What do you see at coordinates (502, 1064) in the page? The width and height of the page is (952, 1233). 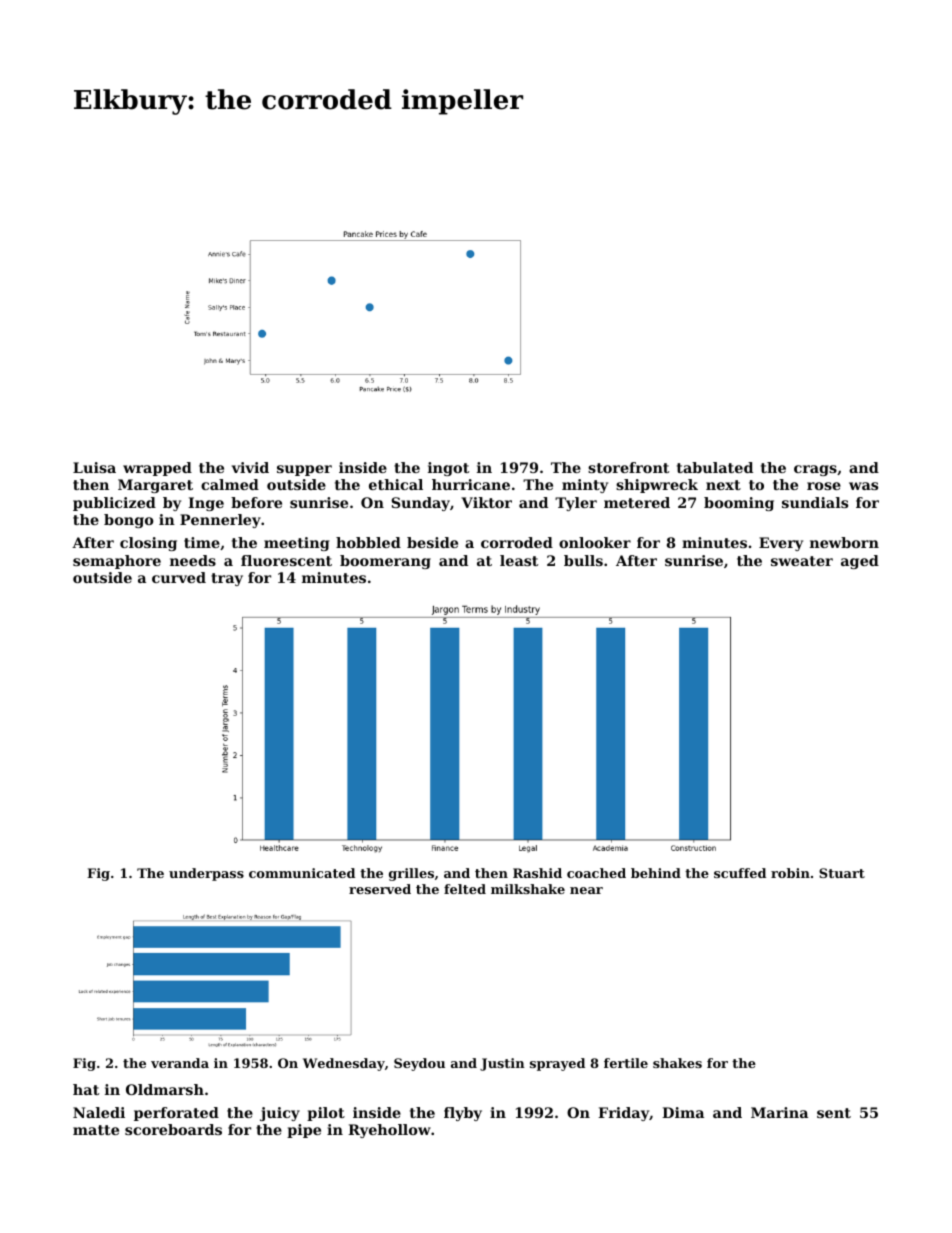 I see `Justin` at bounding box center [502, 1064].
